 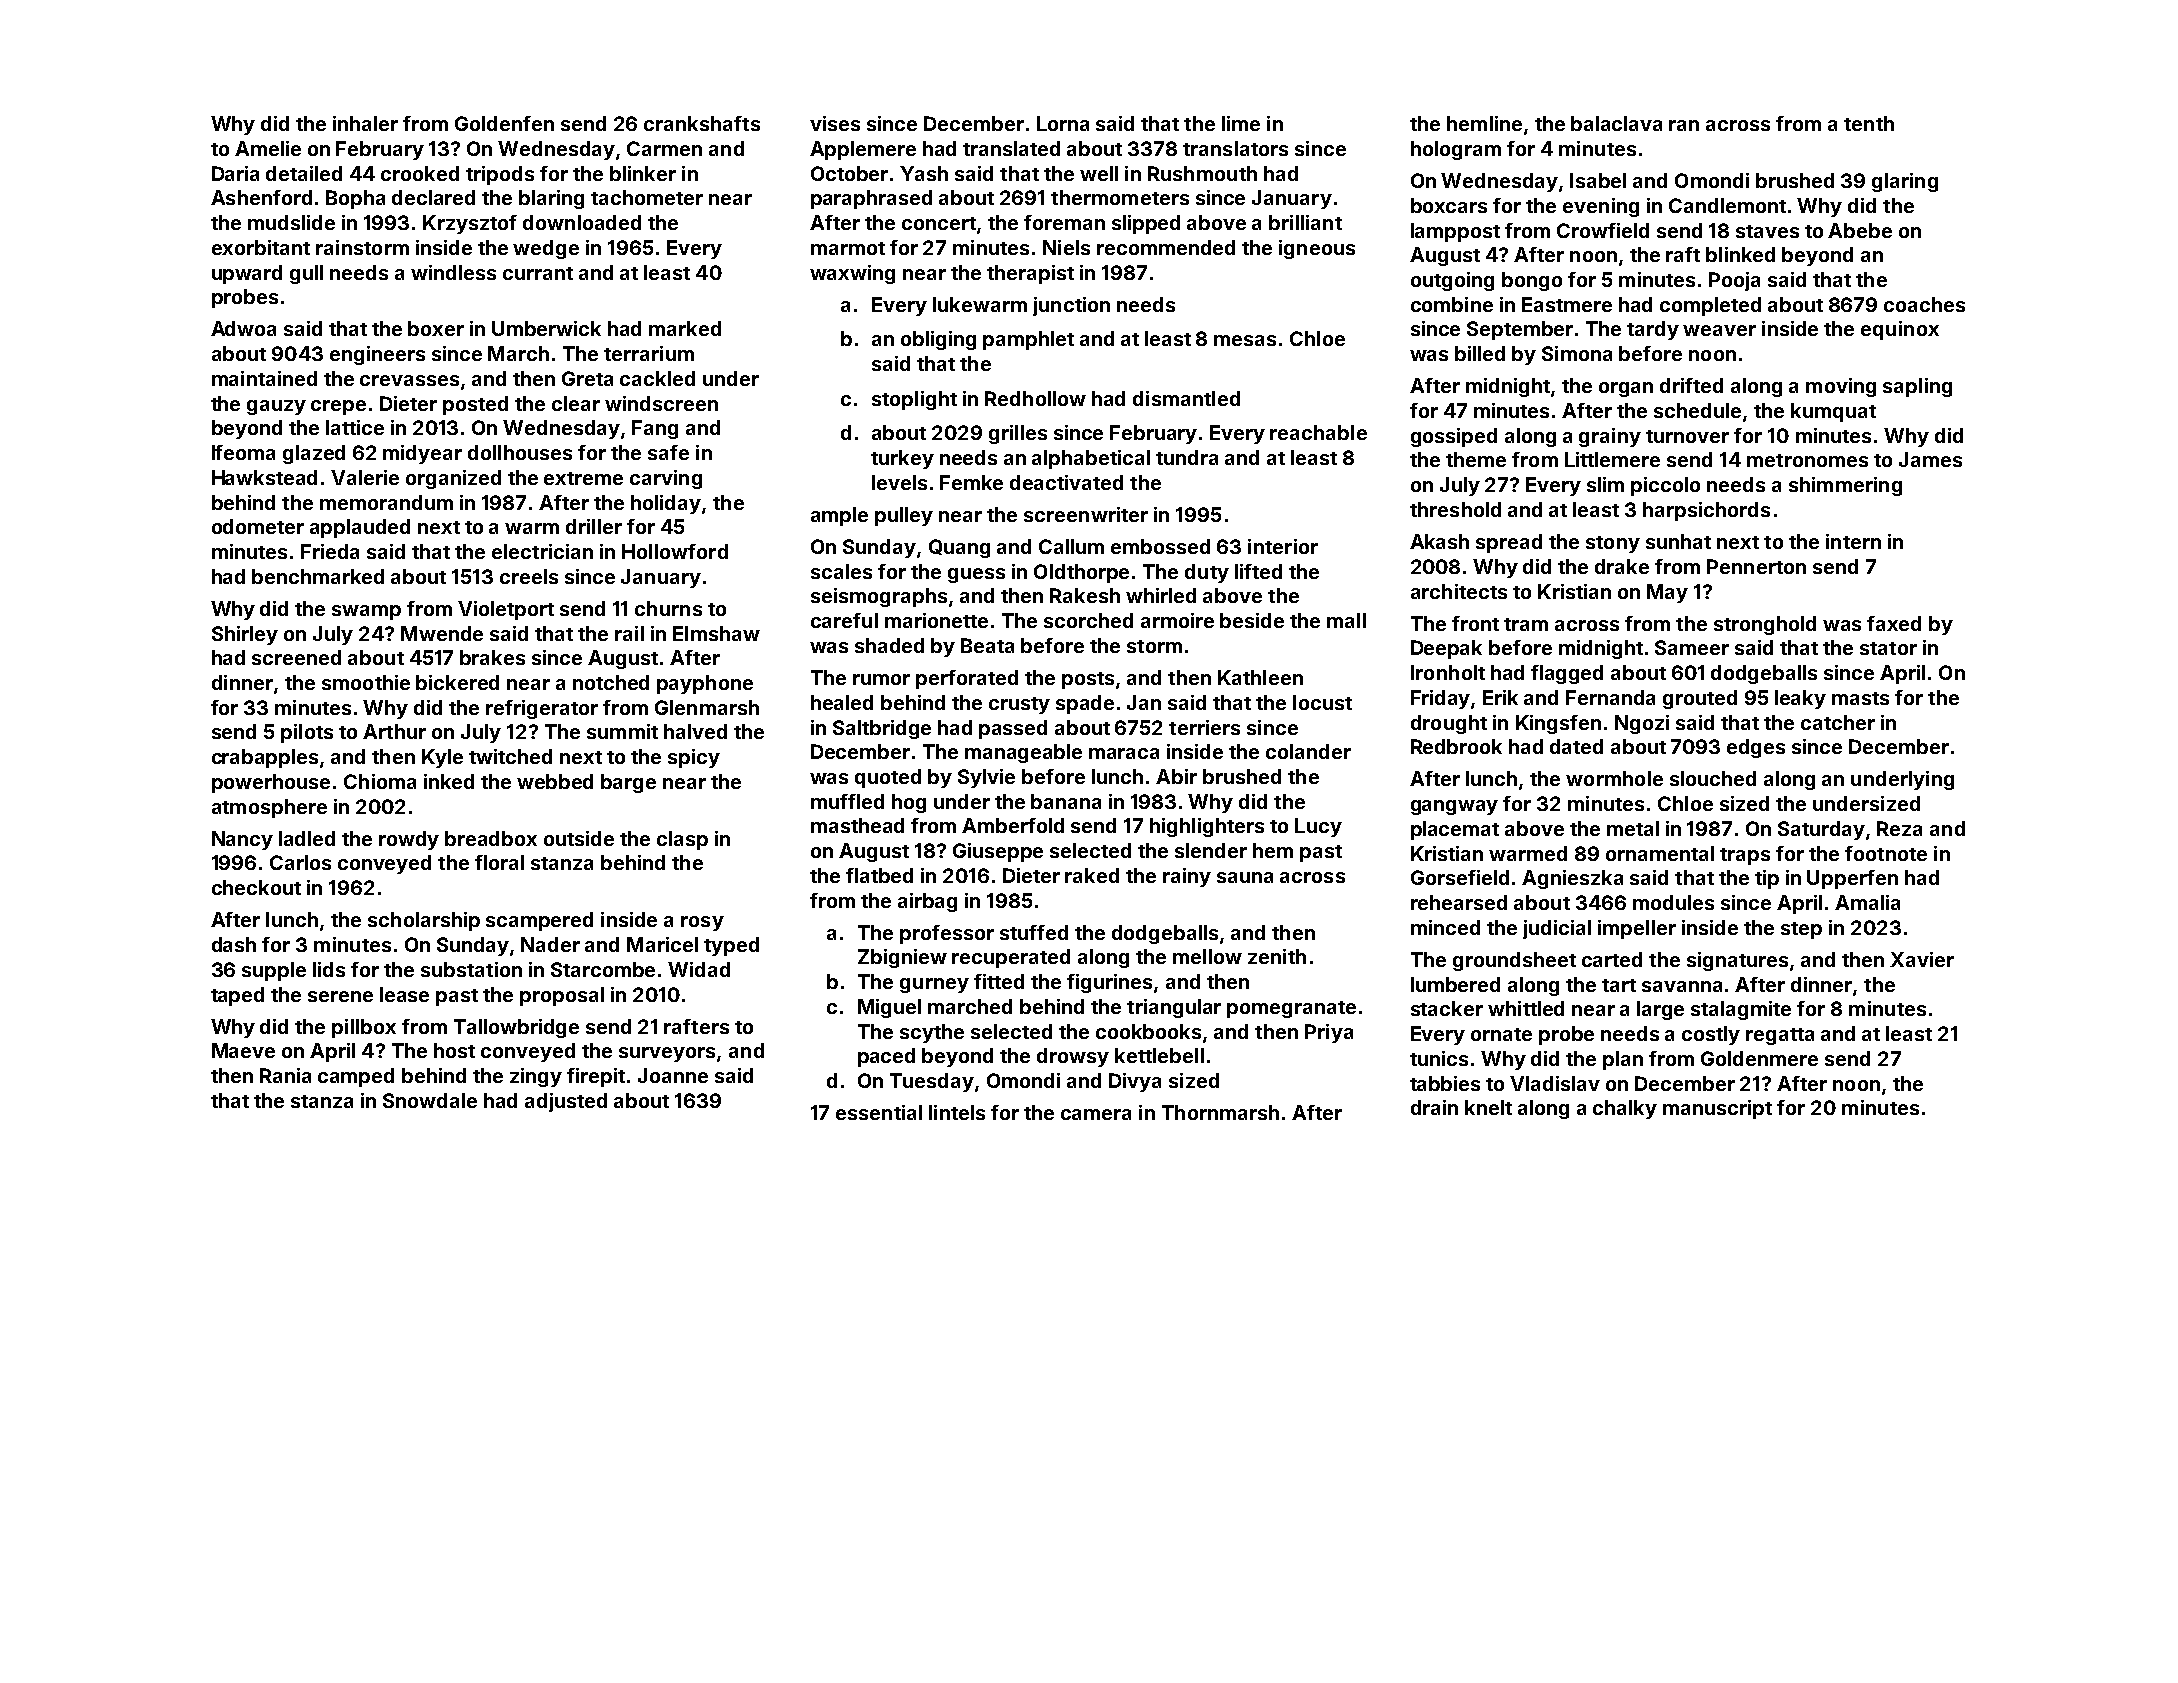 I want to click on Carlos, so click(x=300, y=862).
